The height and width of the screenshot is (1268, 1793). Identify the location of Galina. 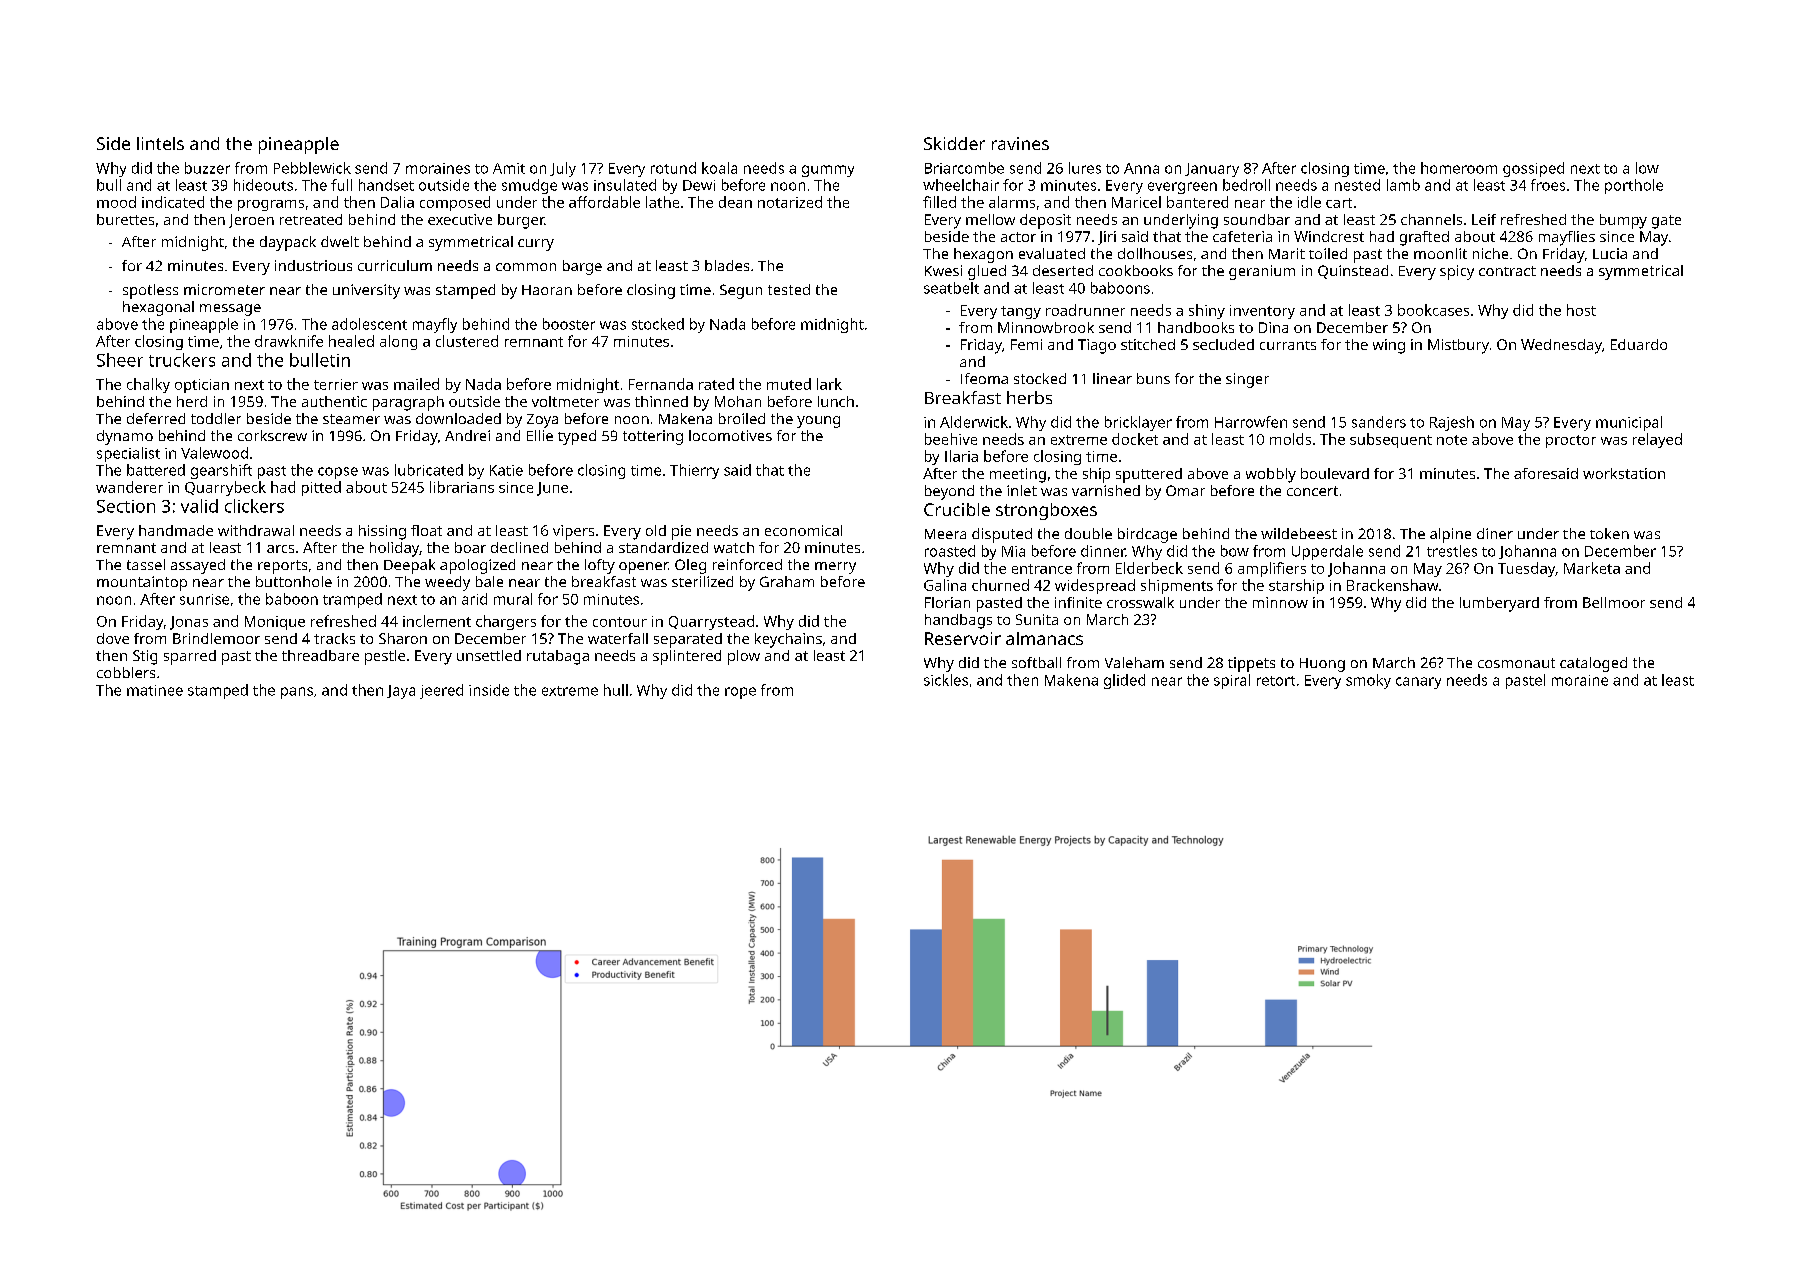
(945, 585).
